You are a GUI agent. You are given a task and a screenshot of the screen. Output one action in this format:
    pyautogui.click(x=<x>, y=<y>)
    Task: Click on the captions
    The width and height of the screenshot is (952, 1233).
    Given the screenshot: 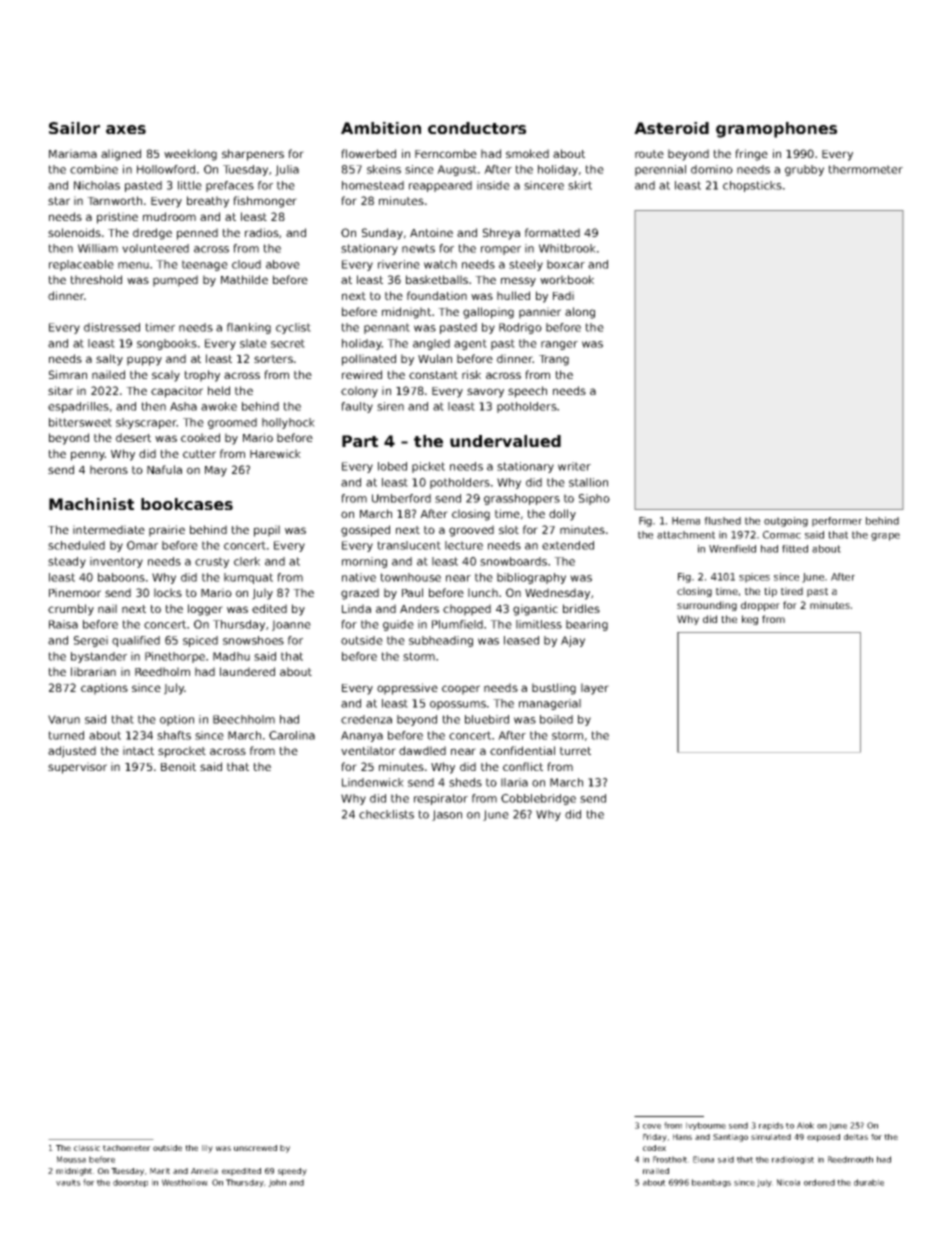 What is the action you would take?
    pyautogui.click(x=104, y=689)
